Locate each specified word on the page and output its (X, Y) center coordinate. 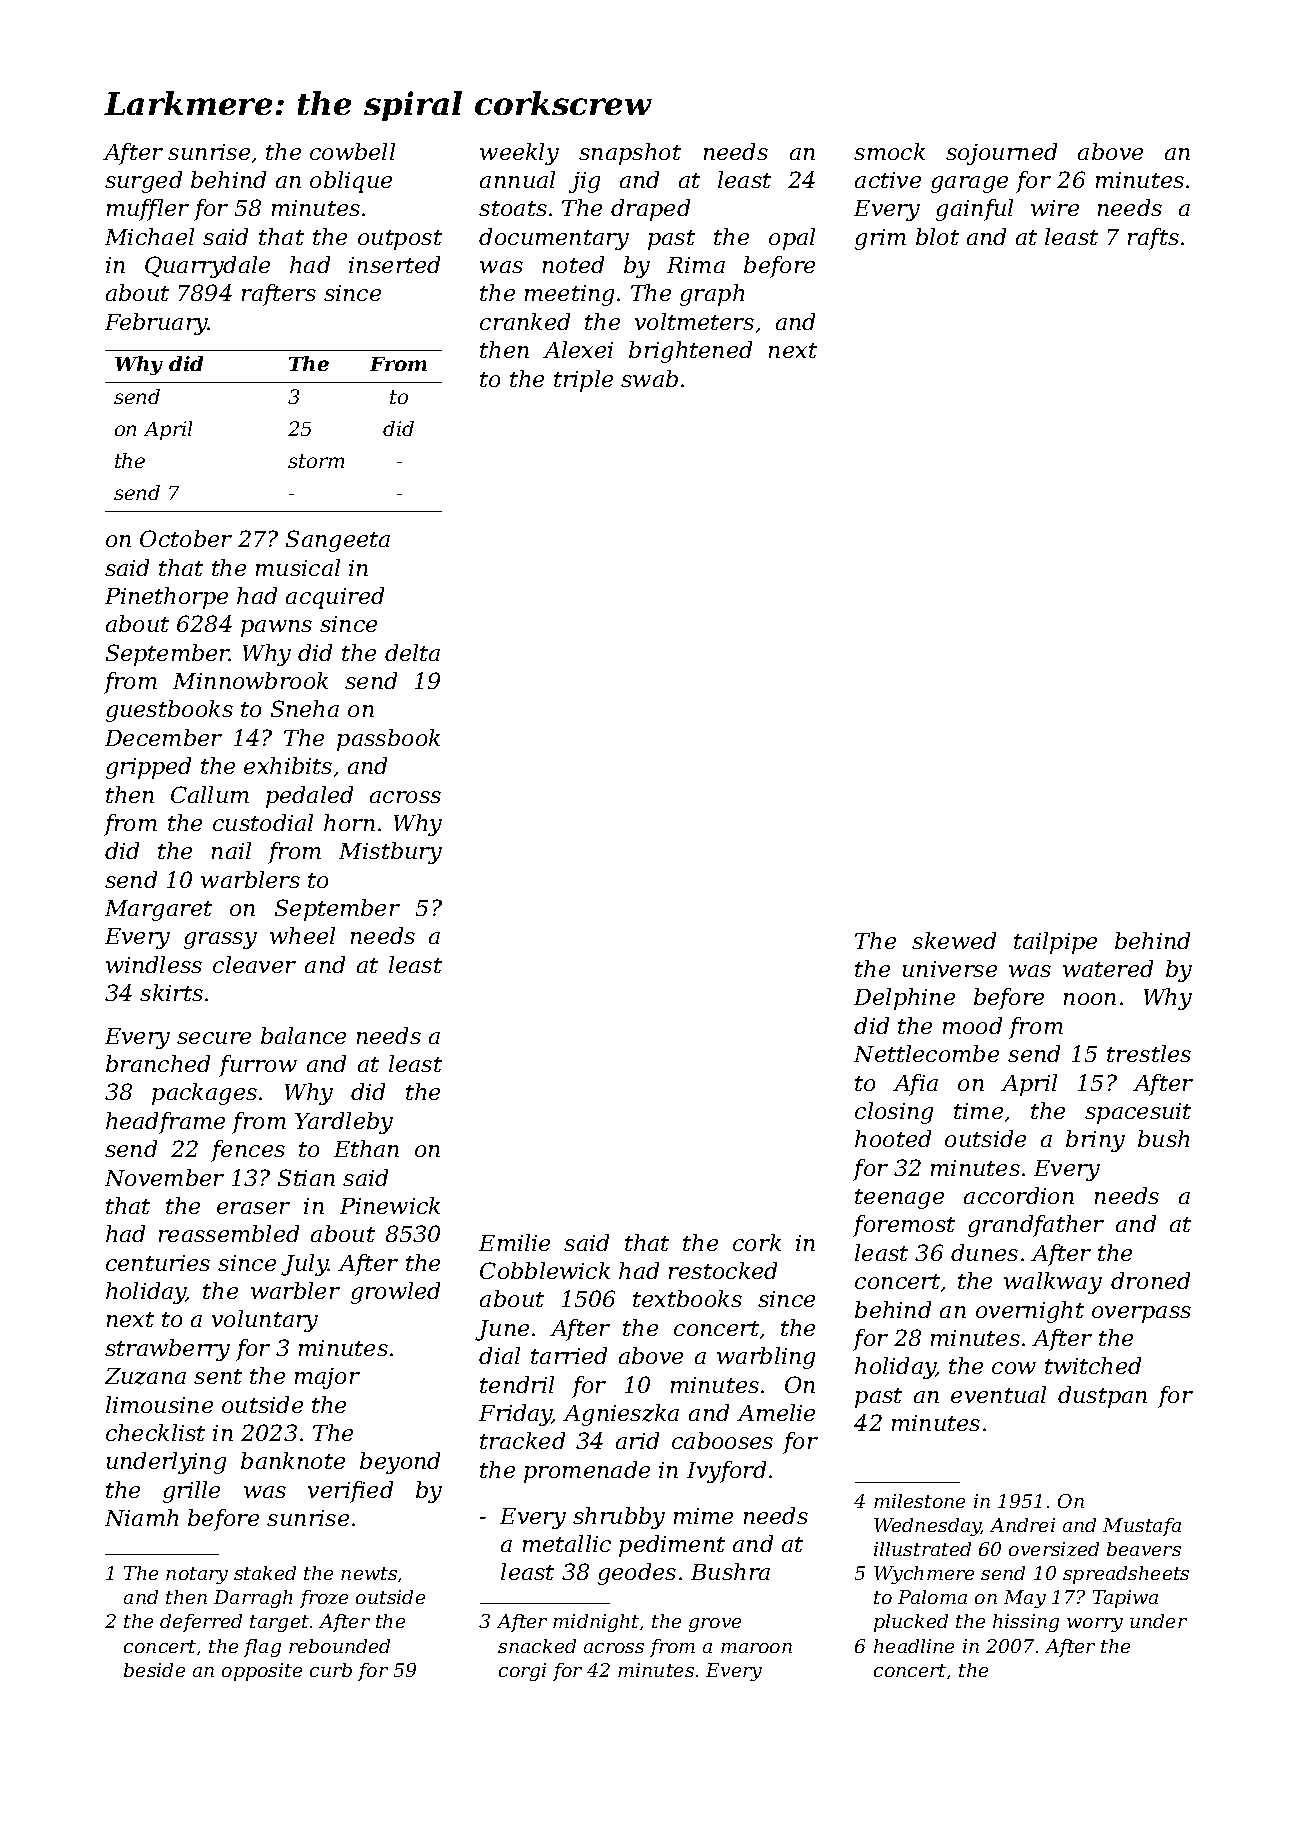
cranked (525, 321)
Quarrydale (207, 267)
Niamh (141, 1517)
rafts (1153, 239)
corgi (522, 1672)
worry (1095, 1625)
